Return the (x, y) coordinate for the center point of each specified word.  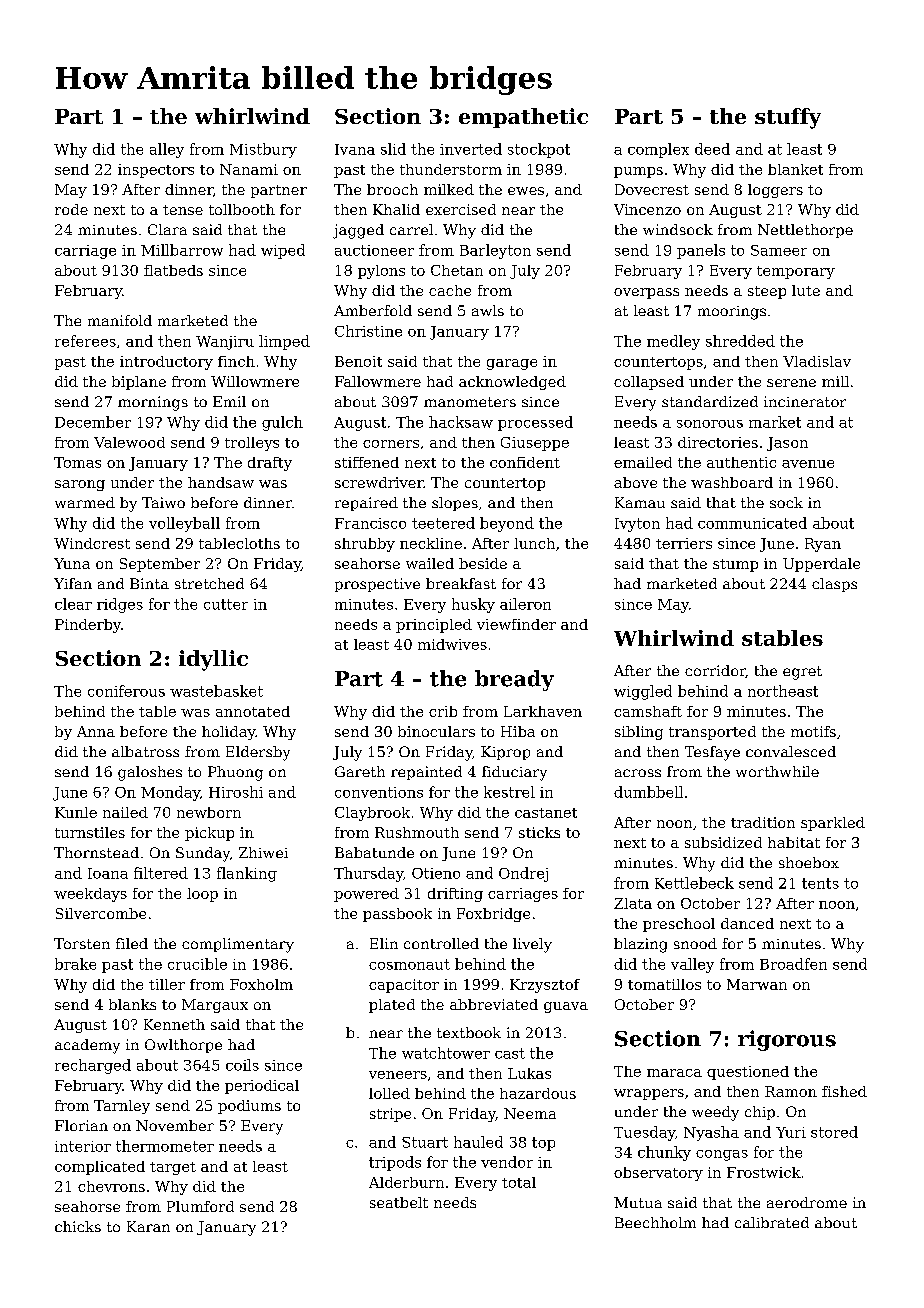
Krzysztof (545, 986)
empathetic (523, 118)
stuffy (788, 118)
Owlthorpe (183, 1046)
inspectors (156, 171)
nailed (125, 812)
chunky (664, 1153)
